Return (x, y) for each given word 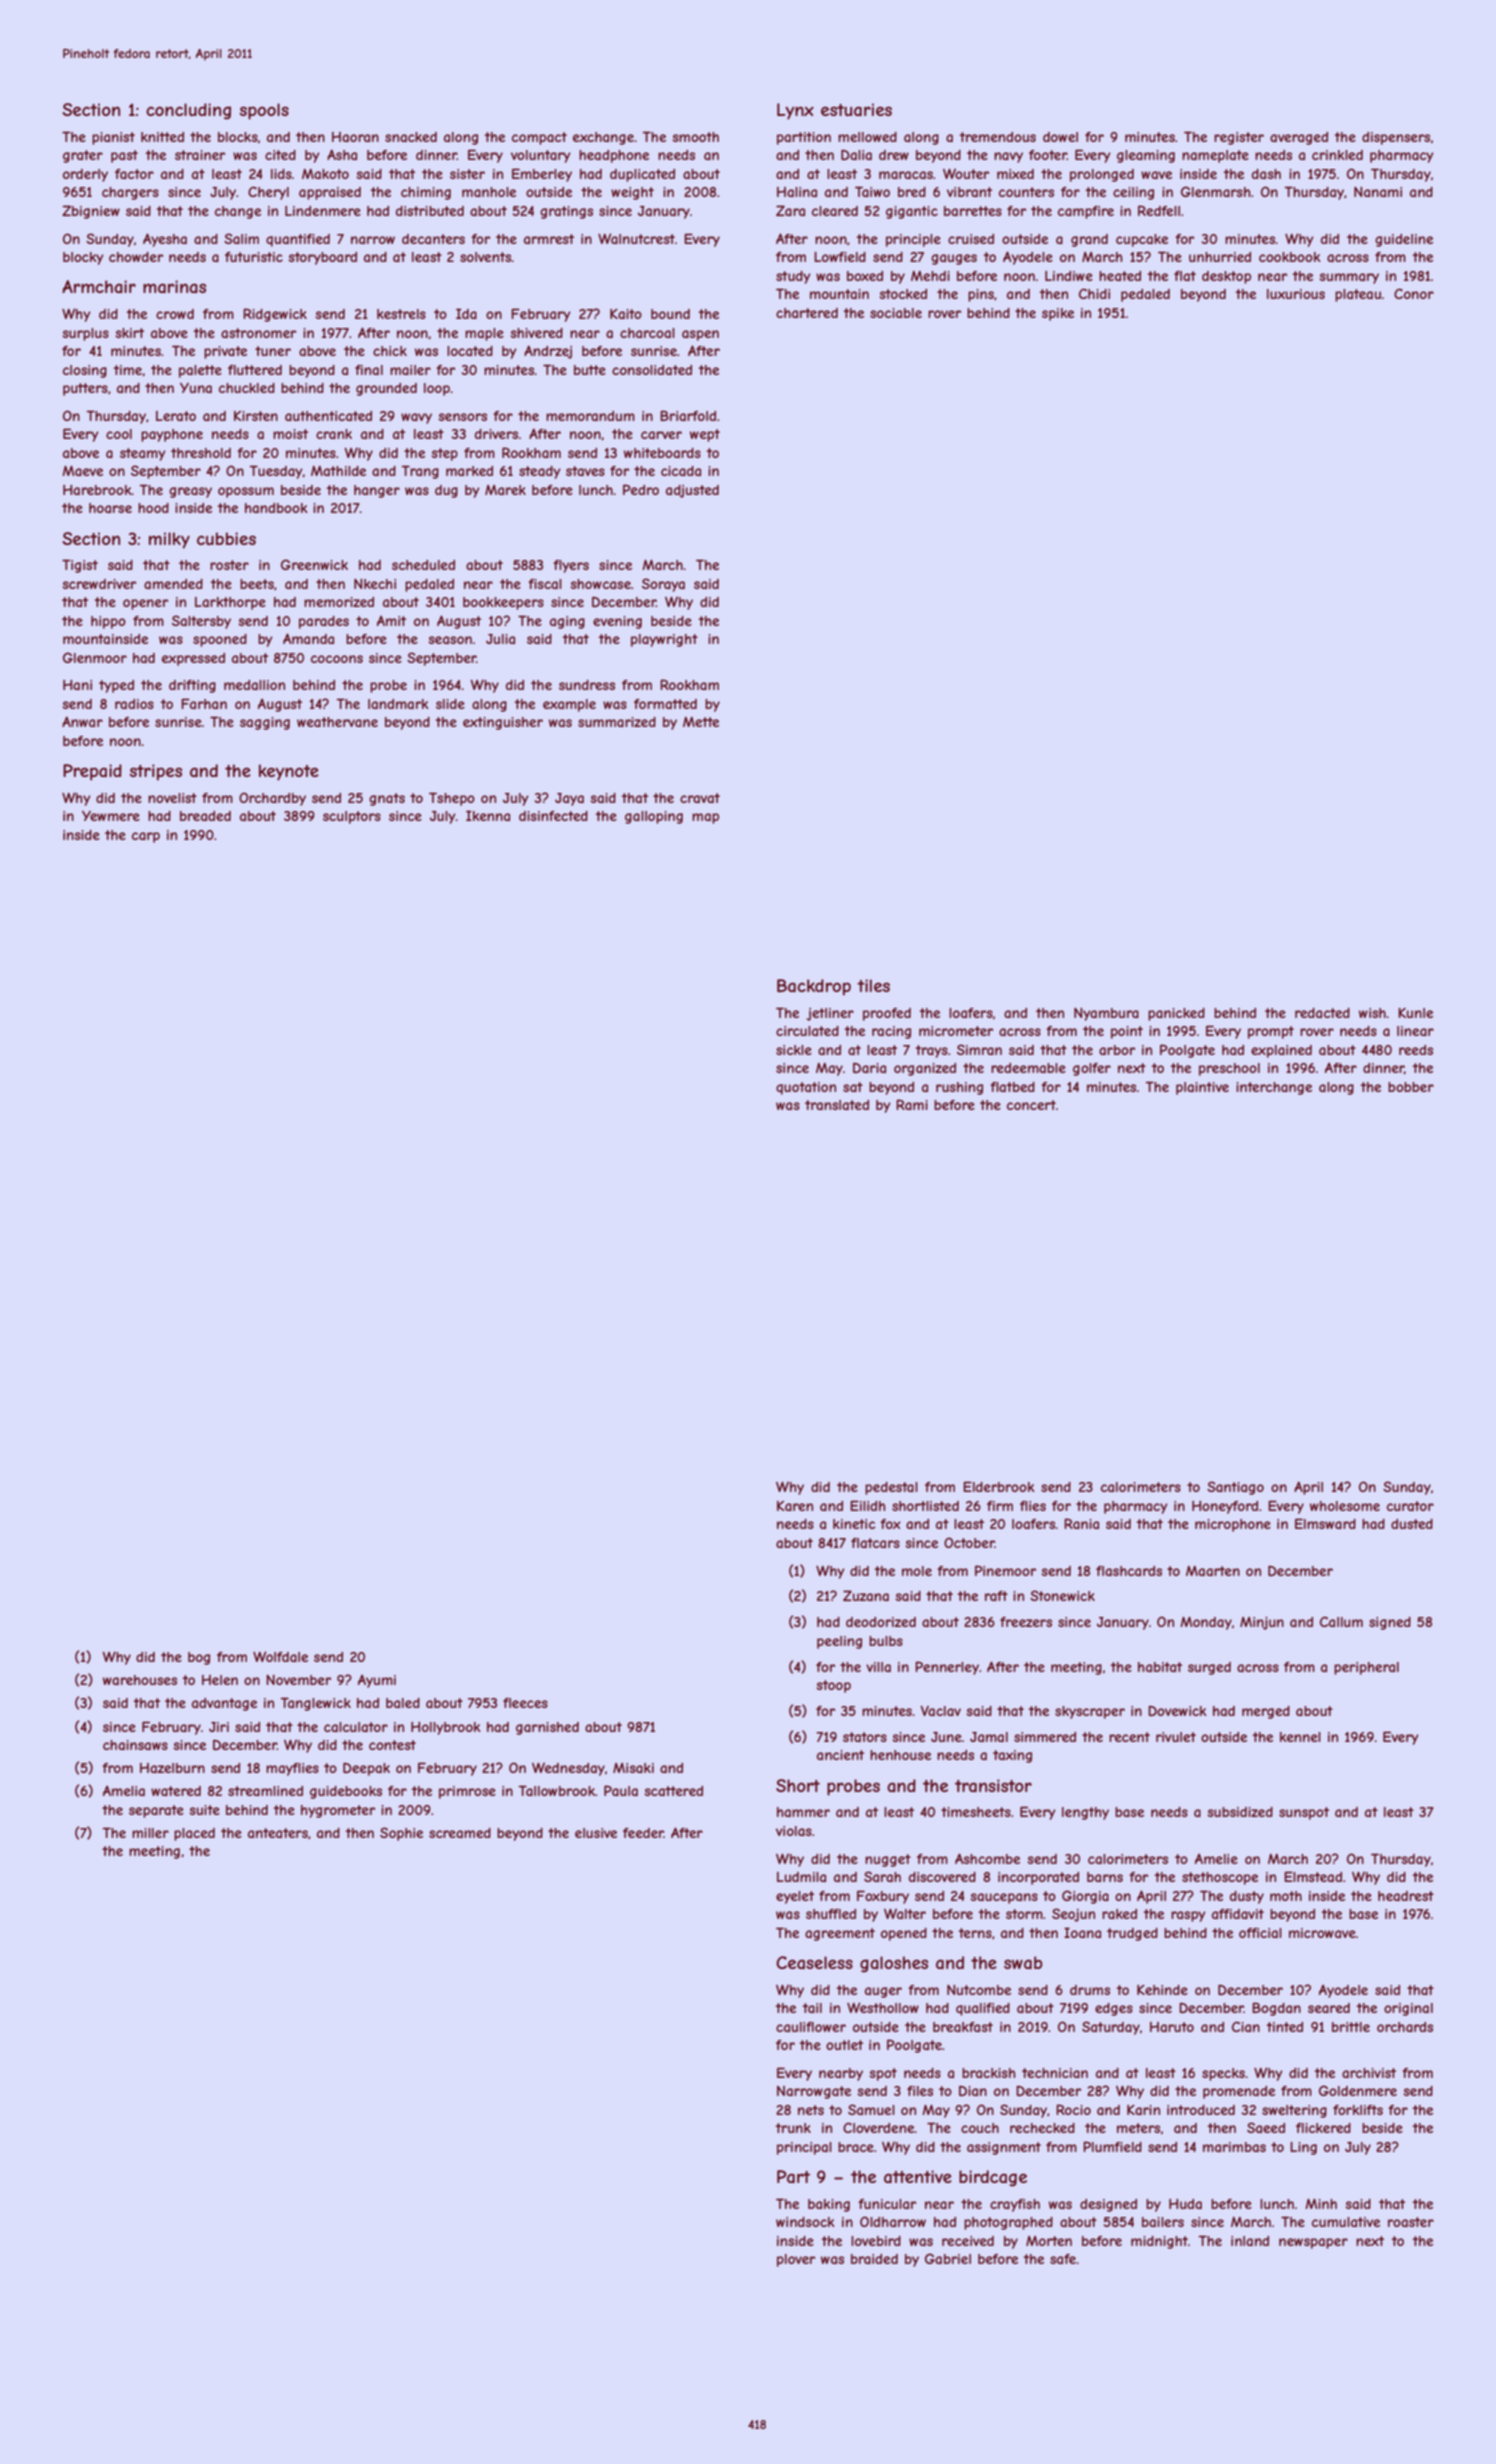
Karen (795, 1506)
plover (796, 2260)
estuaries (856, 109)
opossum (246, 492)
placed (194, 1834)
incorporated (1038, 1878)
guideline (1404, 240)
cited (280, 155)
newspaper (1313, 2243)
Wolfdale (280, 1656)
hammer (803, 1812)
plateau (1358, 295)
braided (874, 2259)
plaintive (1202, 1088)
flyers (571, 566)
